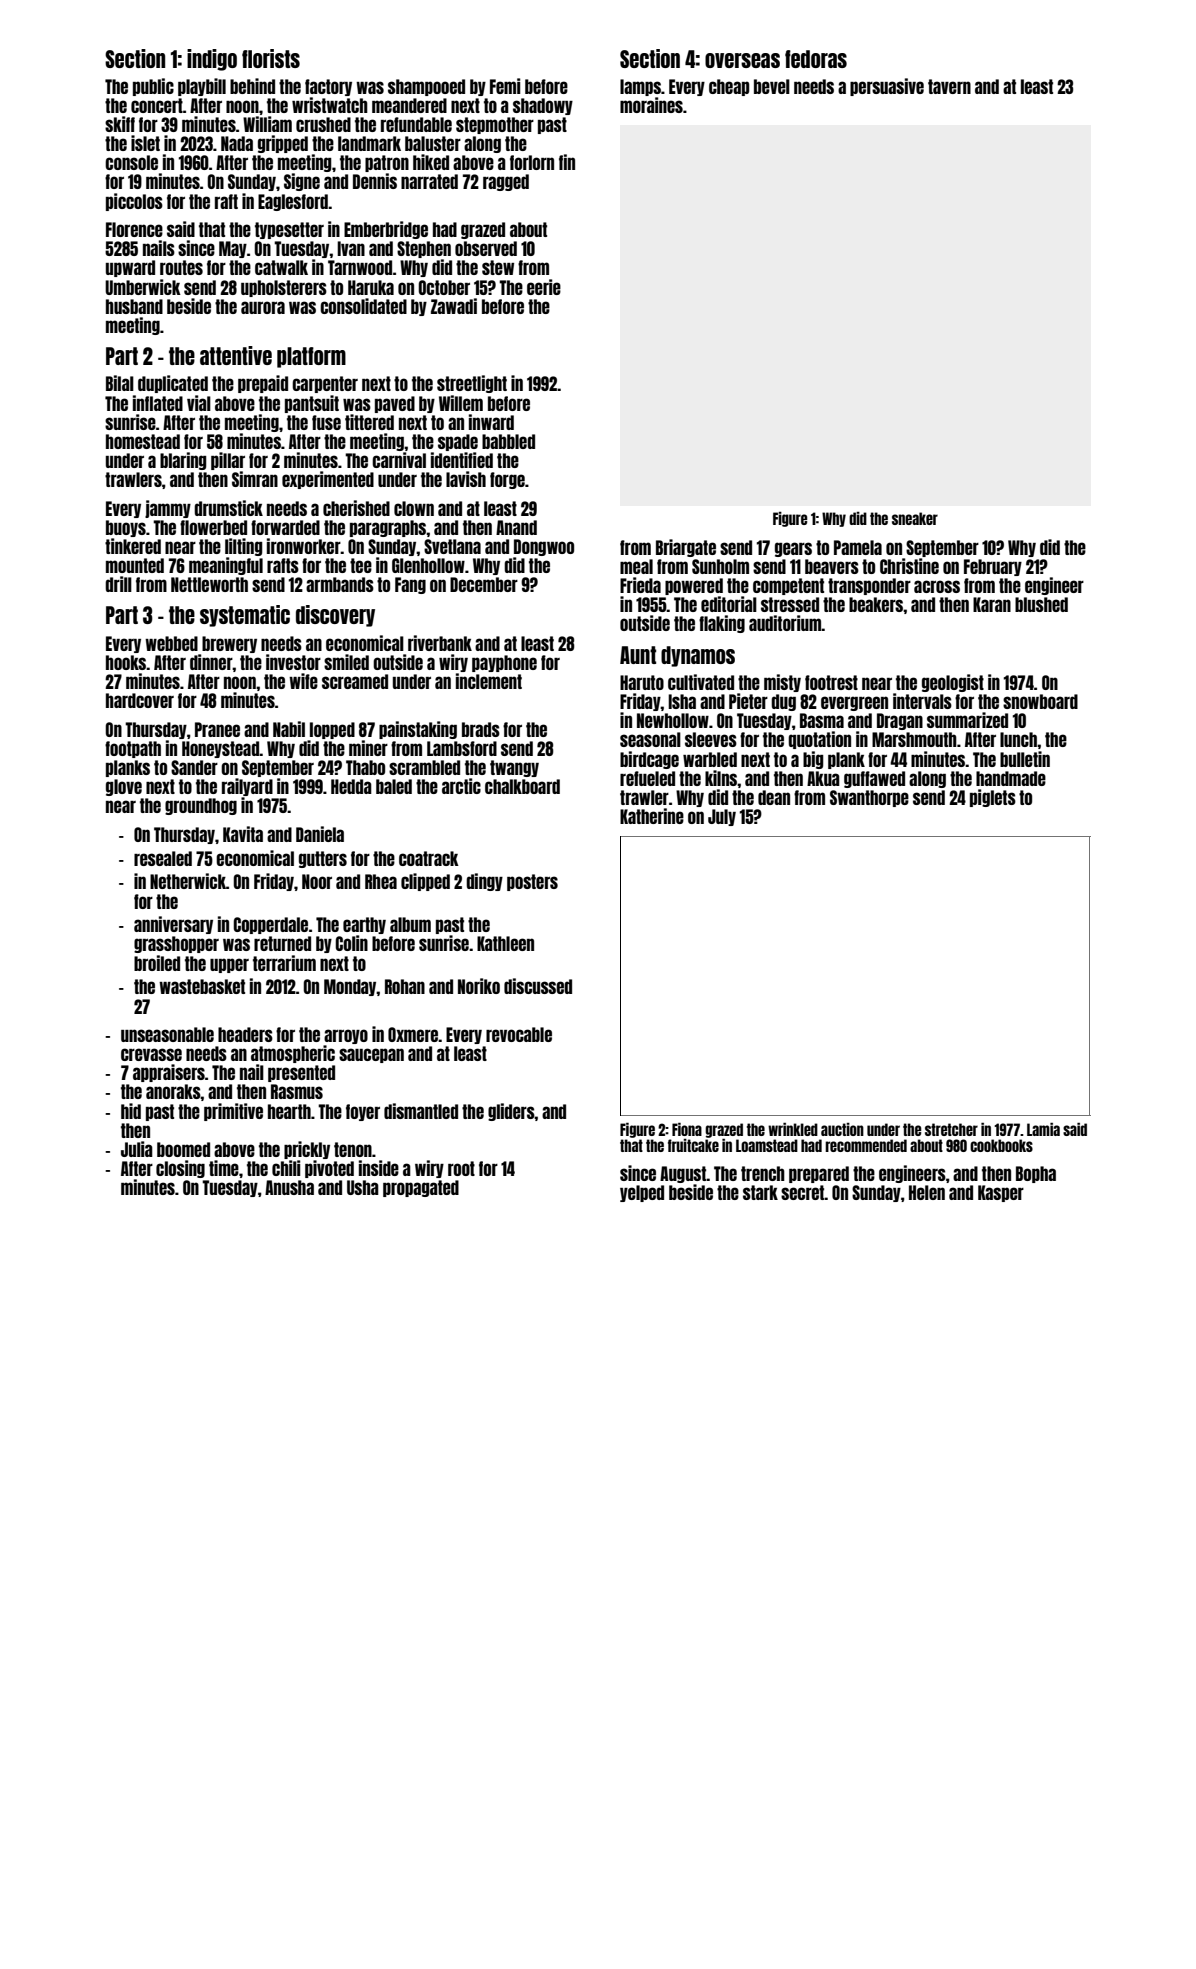 The height and width of the document is (1969, 1196). Describe the element at coordinates (461, 1168) in the document. I see `root` at that location.
